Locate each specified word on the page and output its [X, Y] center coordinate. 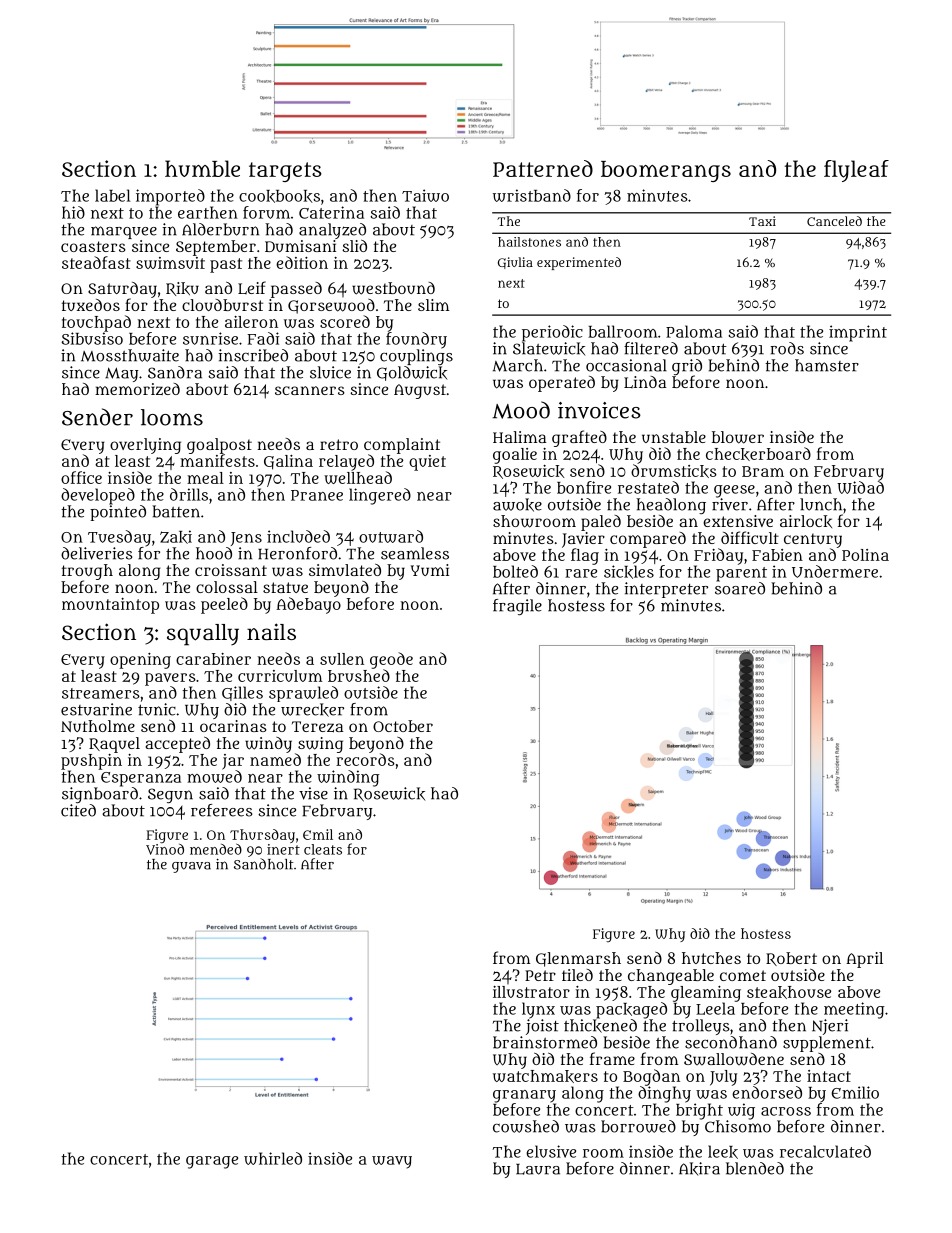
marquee [124, 232]
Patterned [543, 168]
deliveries [97, 553]
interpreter [666, 590]
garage [212, 1162]
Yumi [430, 570]
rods [787, 348]
